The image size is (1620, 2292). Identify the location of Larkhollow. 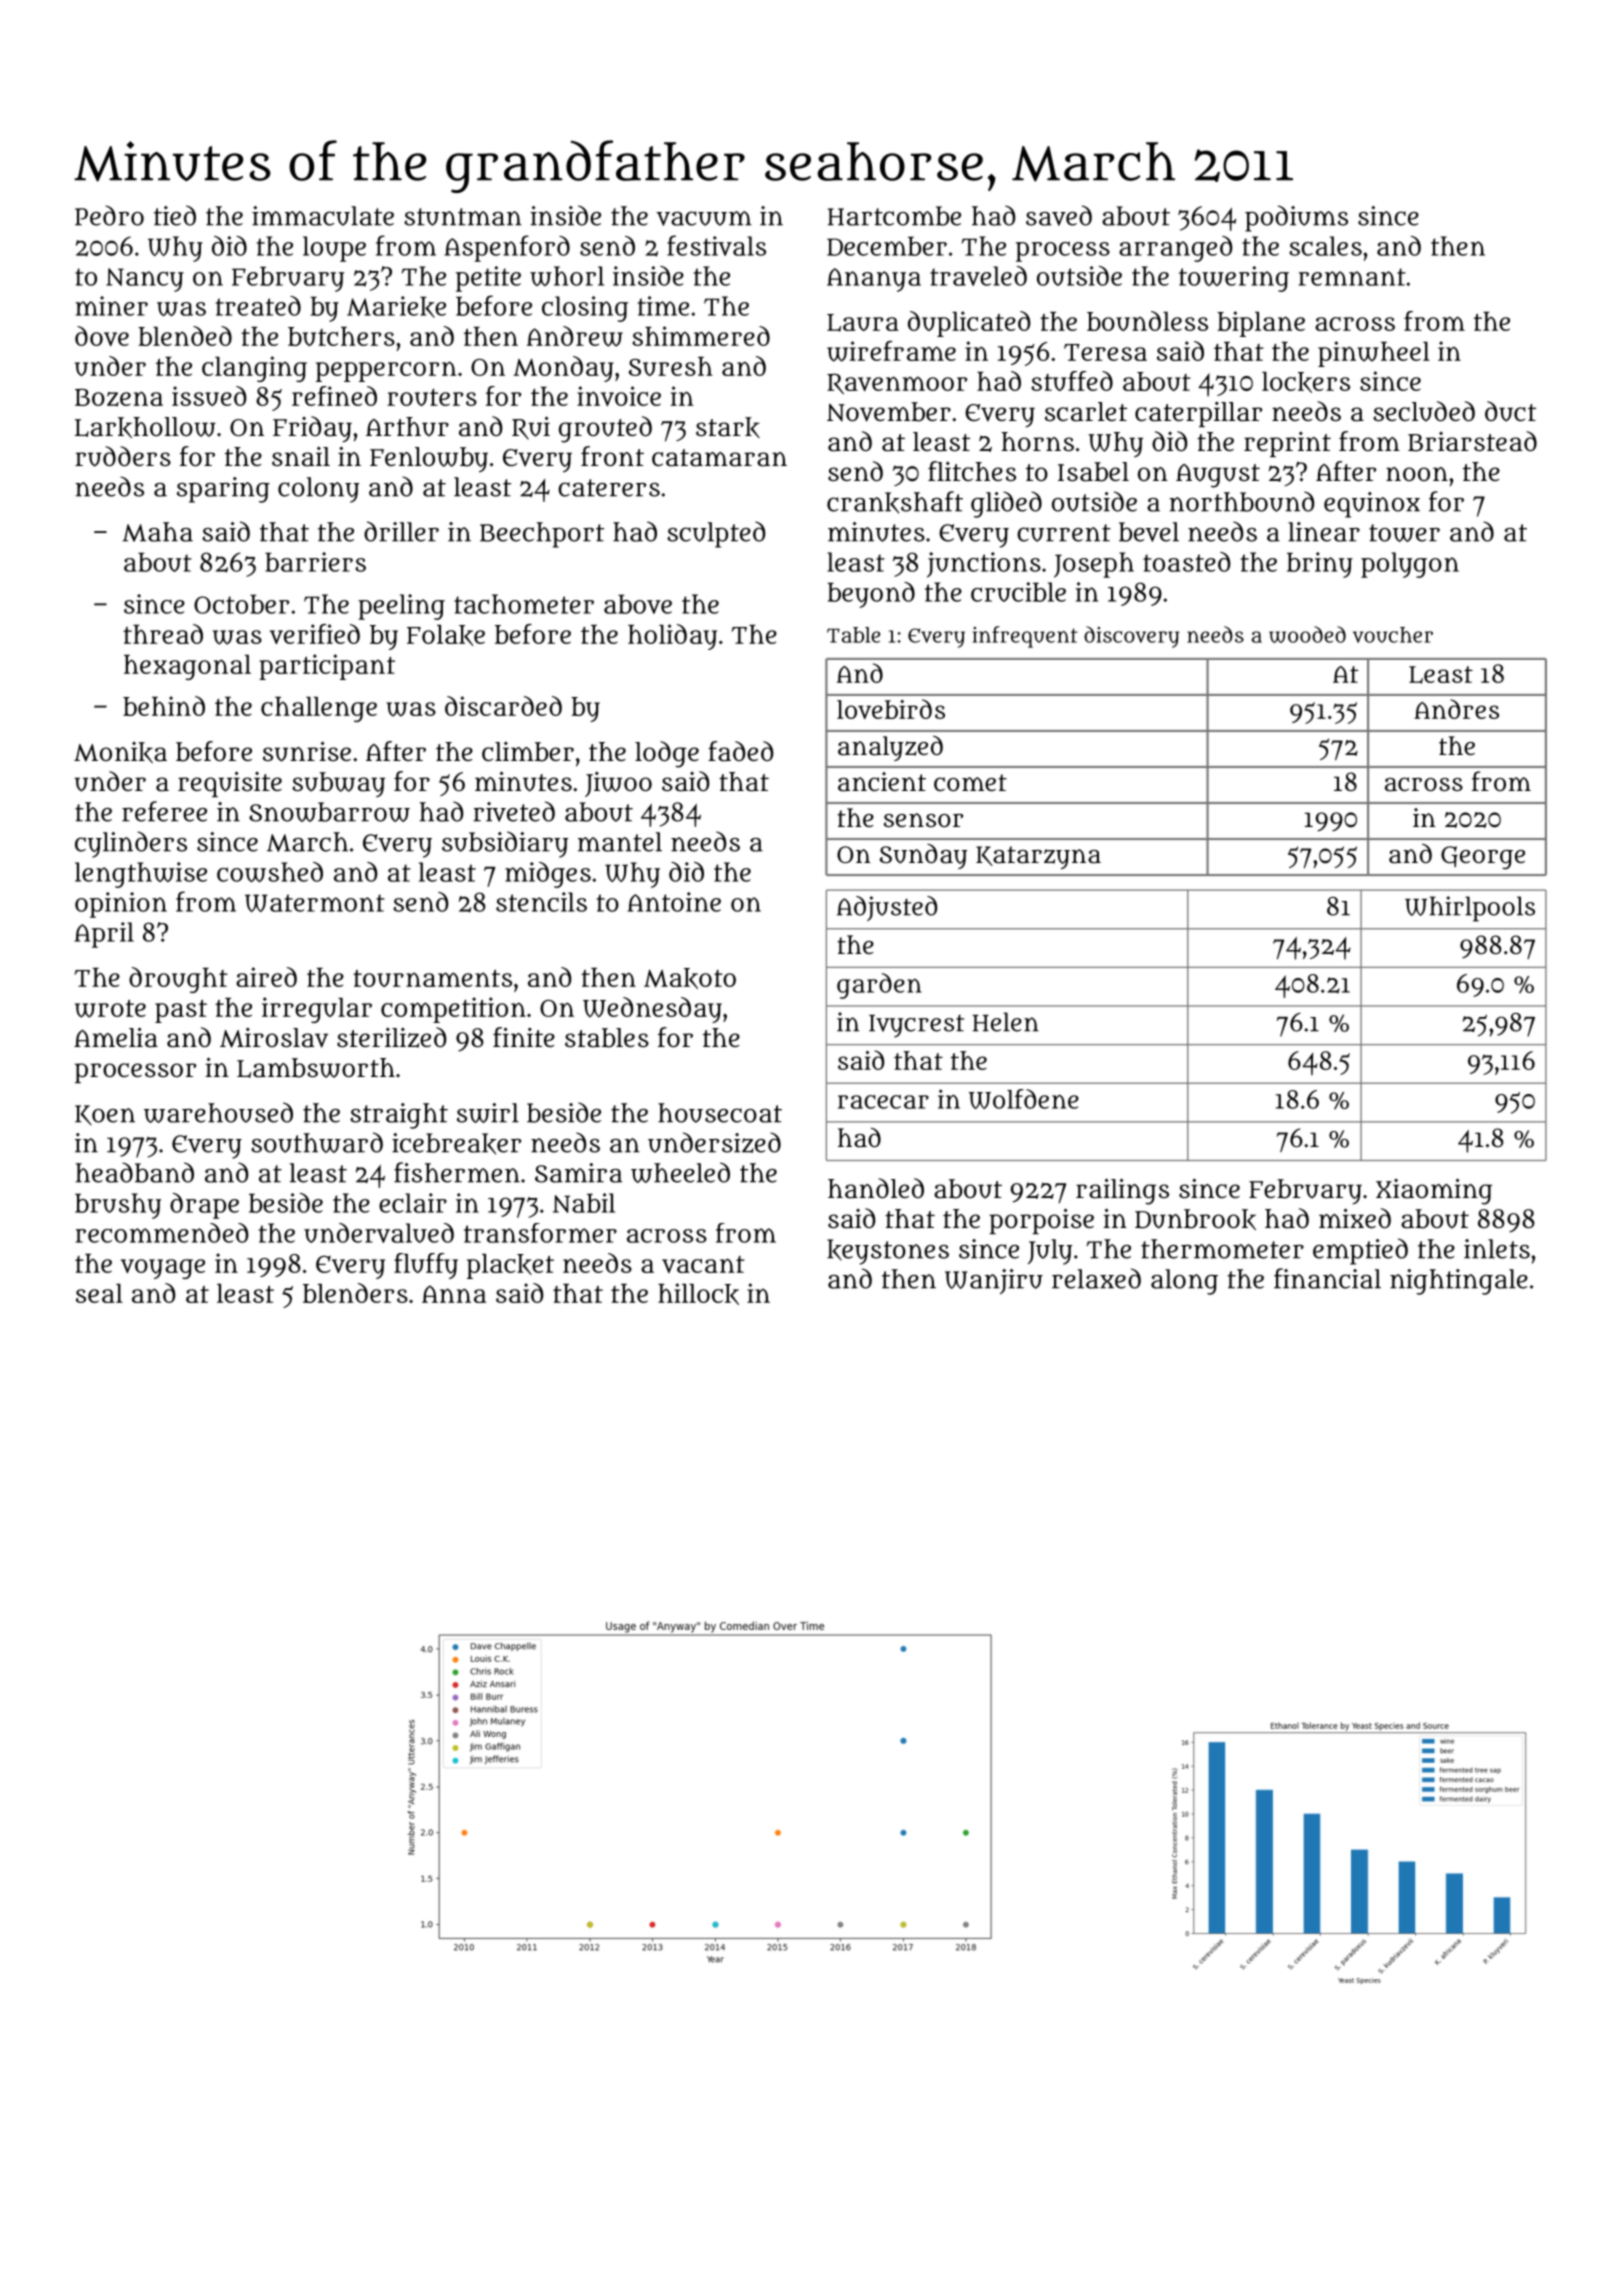
(145, 427).
